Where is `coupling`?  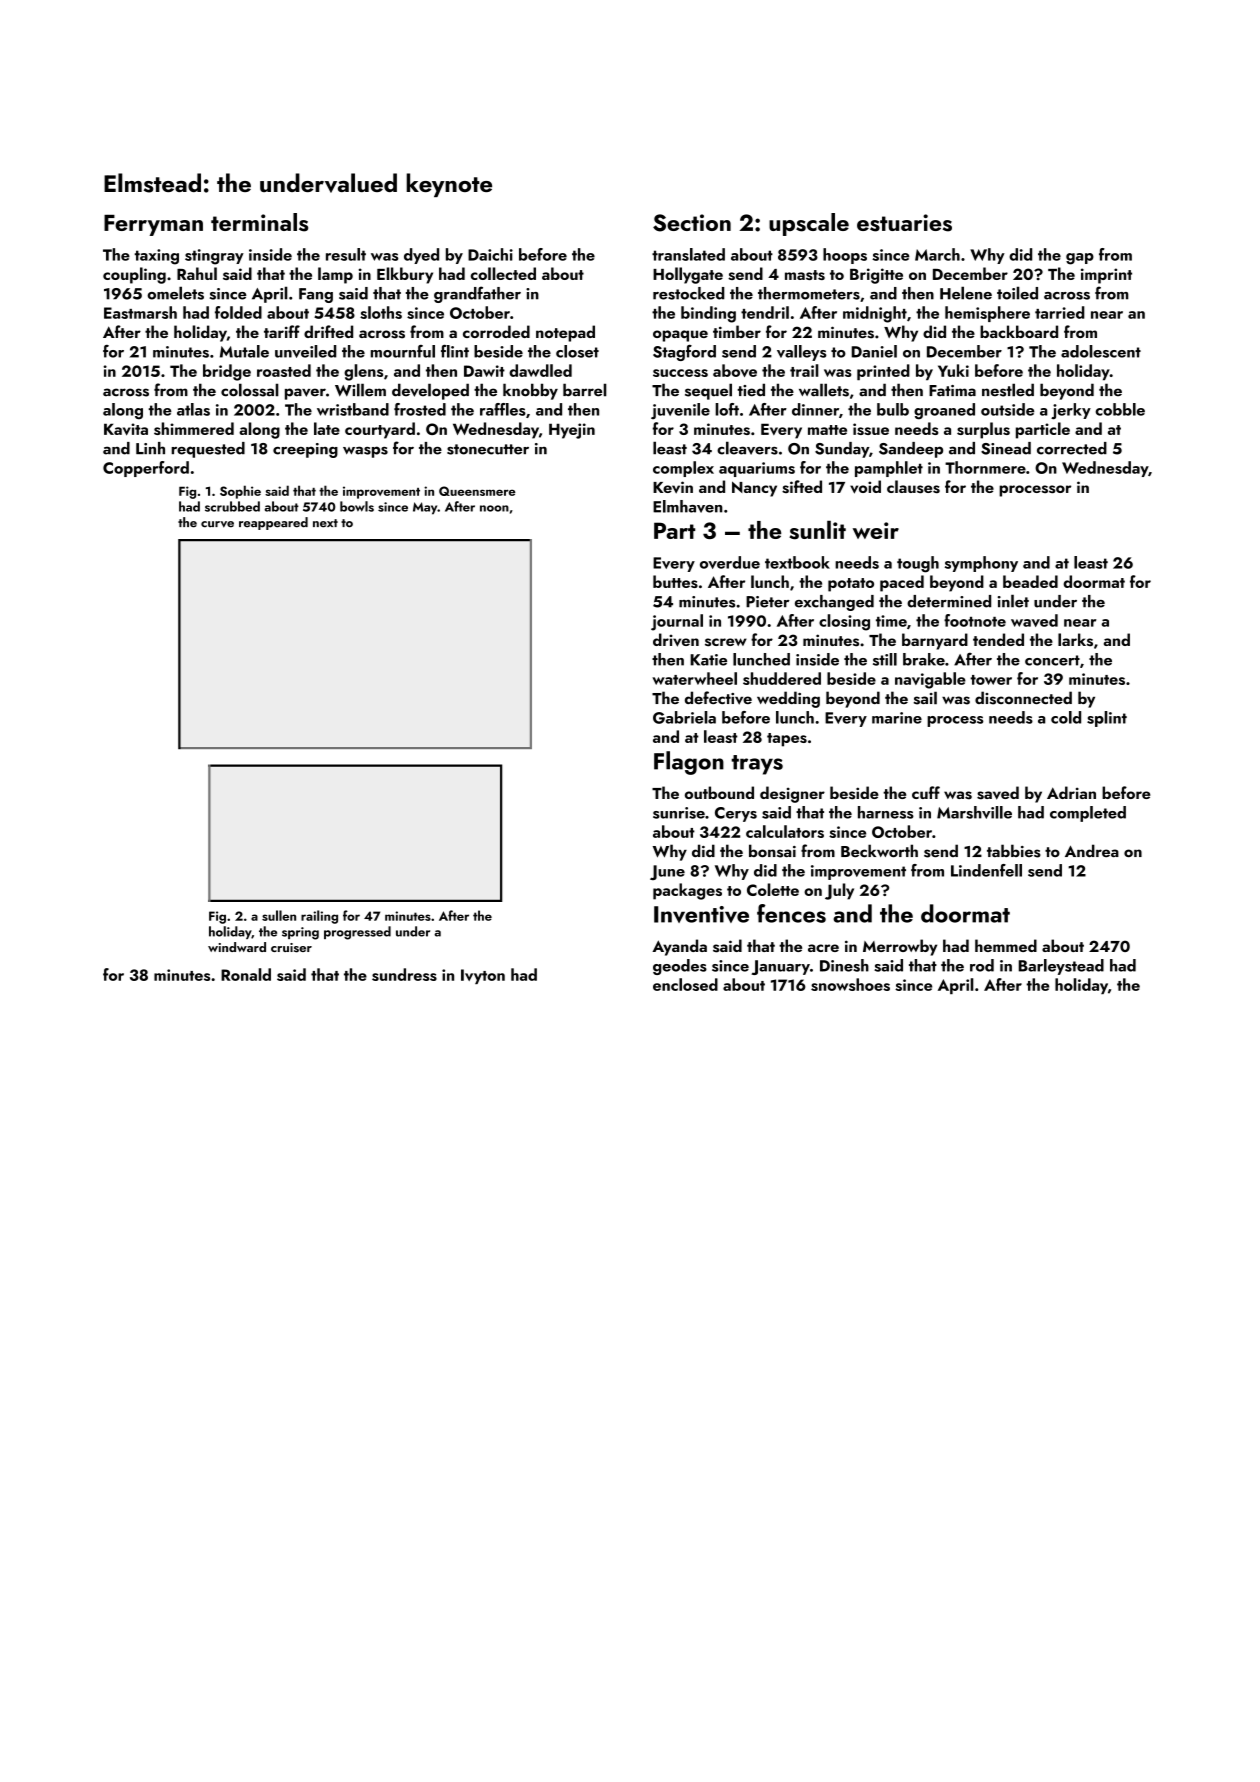
coupling is located at coordinates (134, 275).
